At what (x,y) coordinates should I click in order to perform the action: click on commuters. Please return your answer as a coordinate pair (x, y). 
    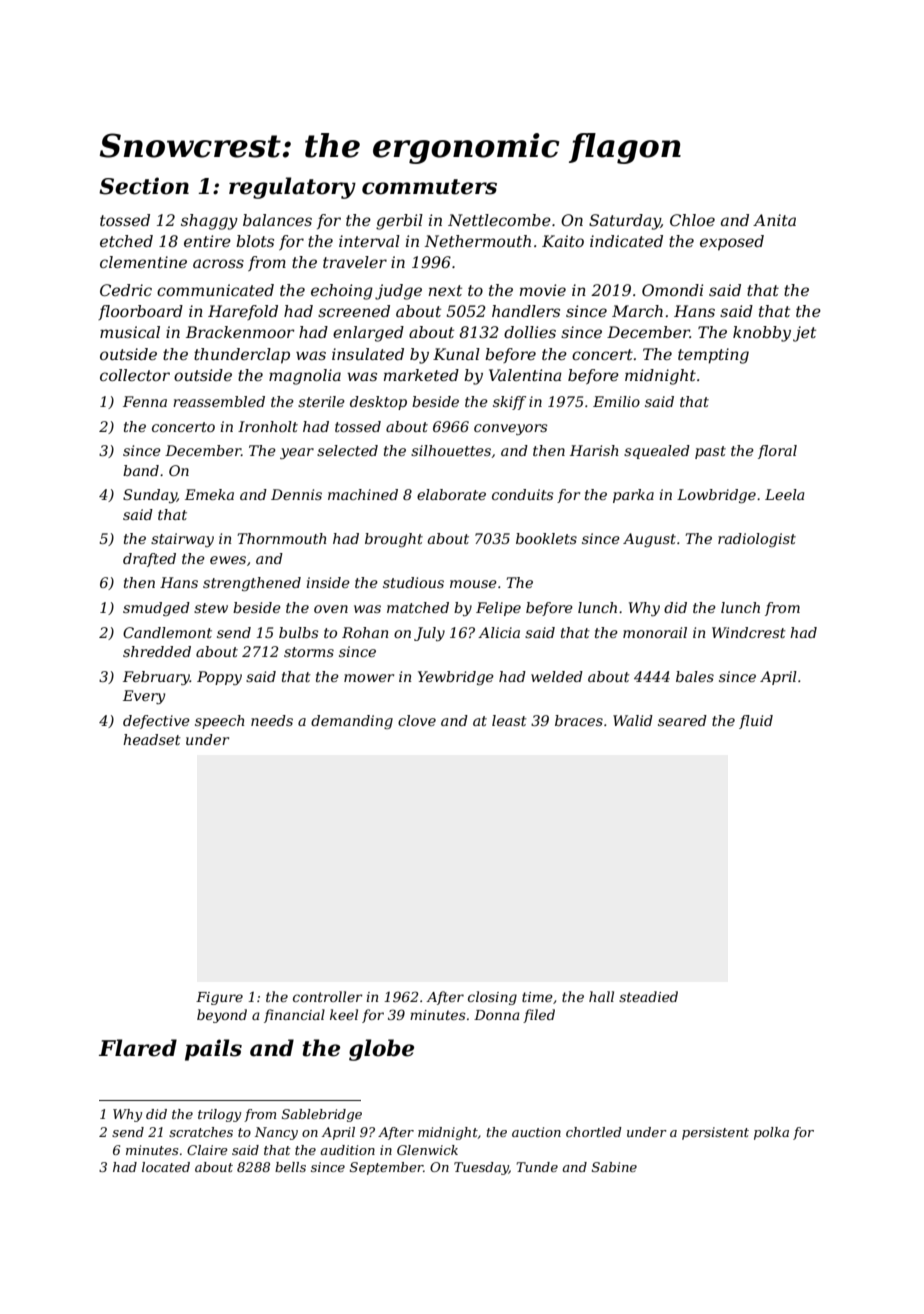
    Looking at the image, I should click on (429, 187).
